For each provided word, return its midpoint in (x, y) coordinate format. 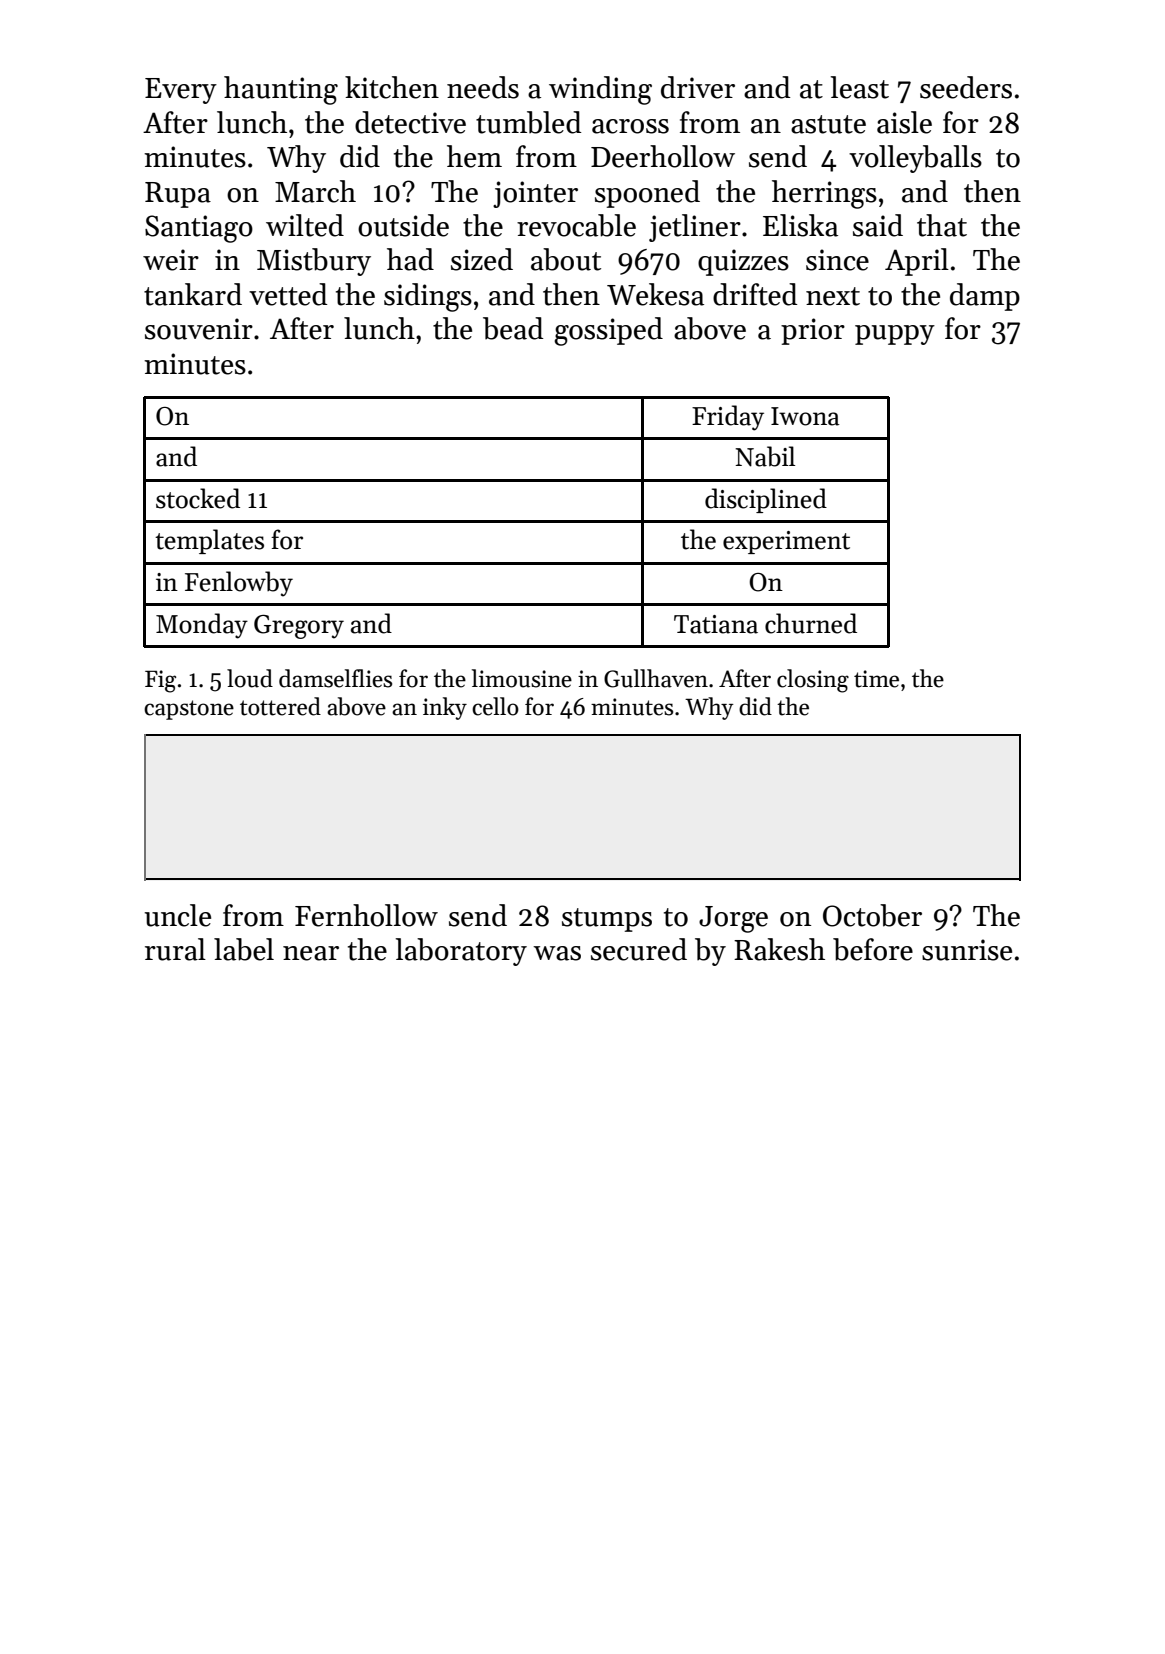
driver (698, 87)
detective (410, 122)
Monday (202, 626)
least (860, 87)
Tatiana (716, 624)
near (311, 953)
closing (813, 681)
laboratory (461, 952)
